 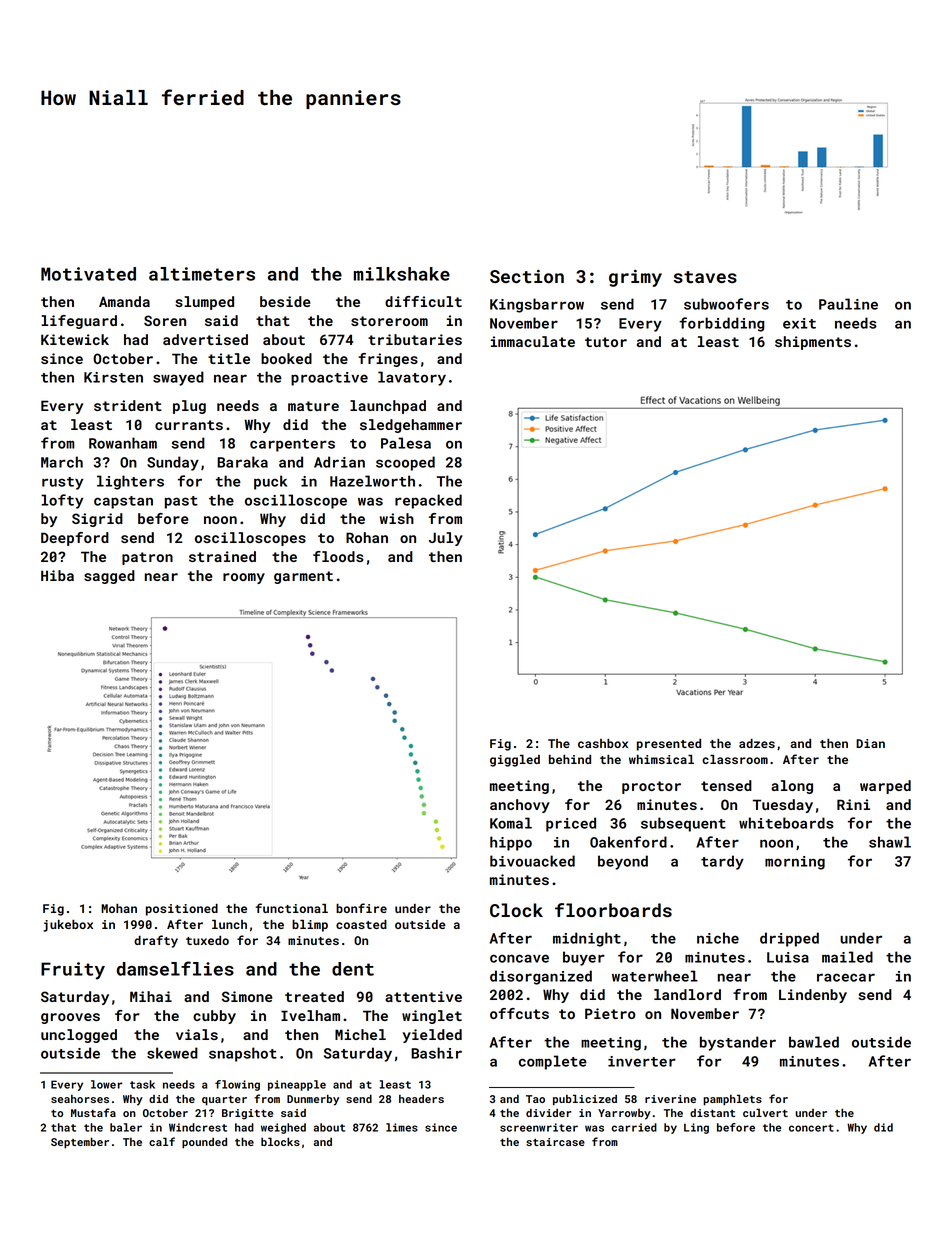 What do you see at coordinates (428, 501) in the screenshot?
I see `repacked` at bounding box center [428, 501].
